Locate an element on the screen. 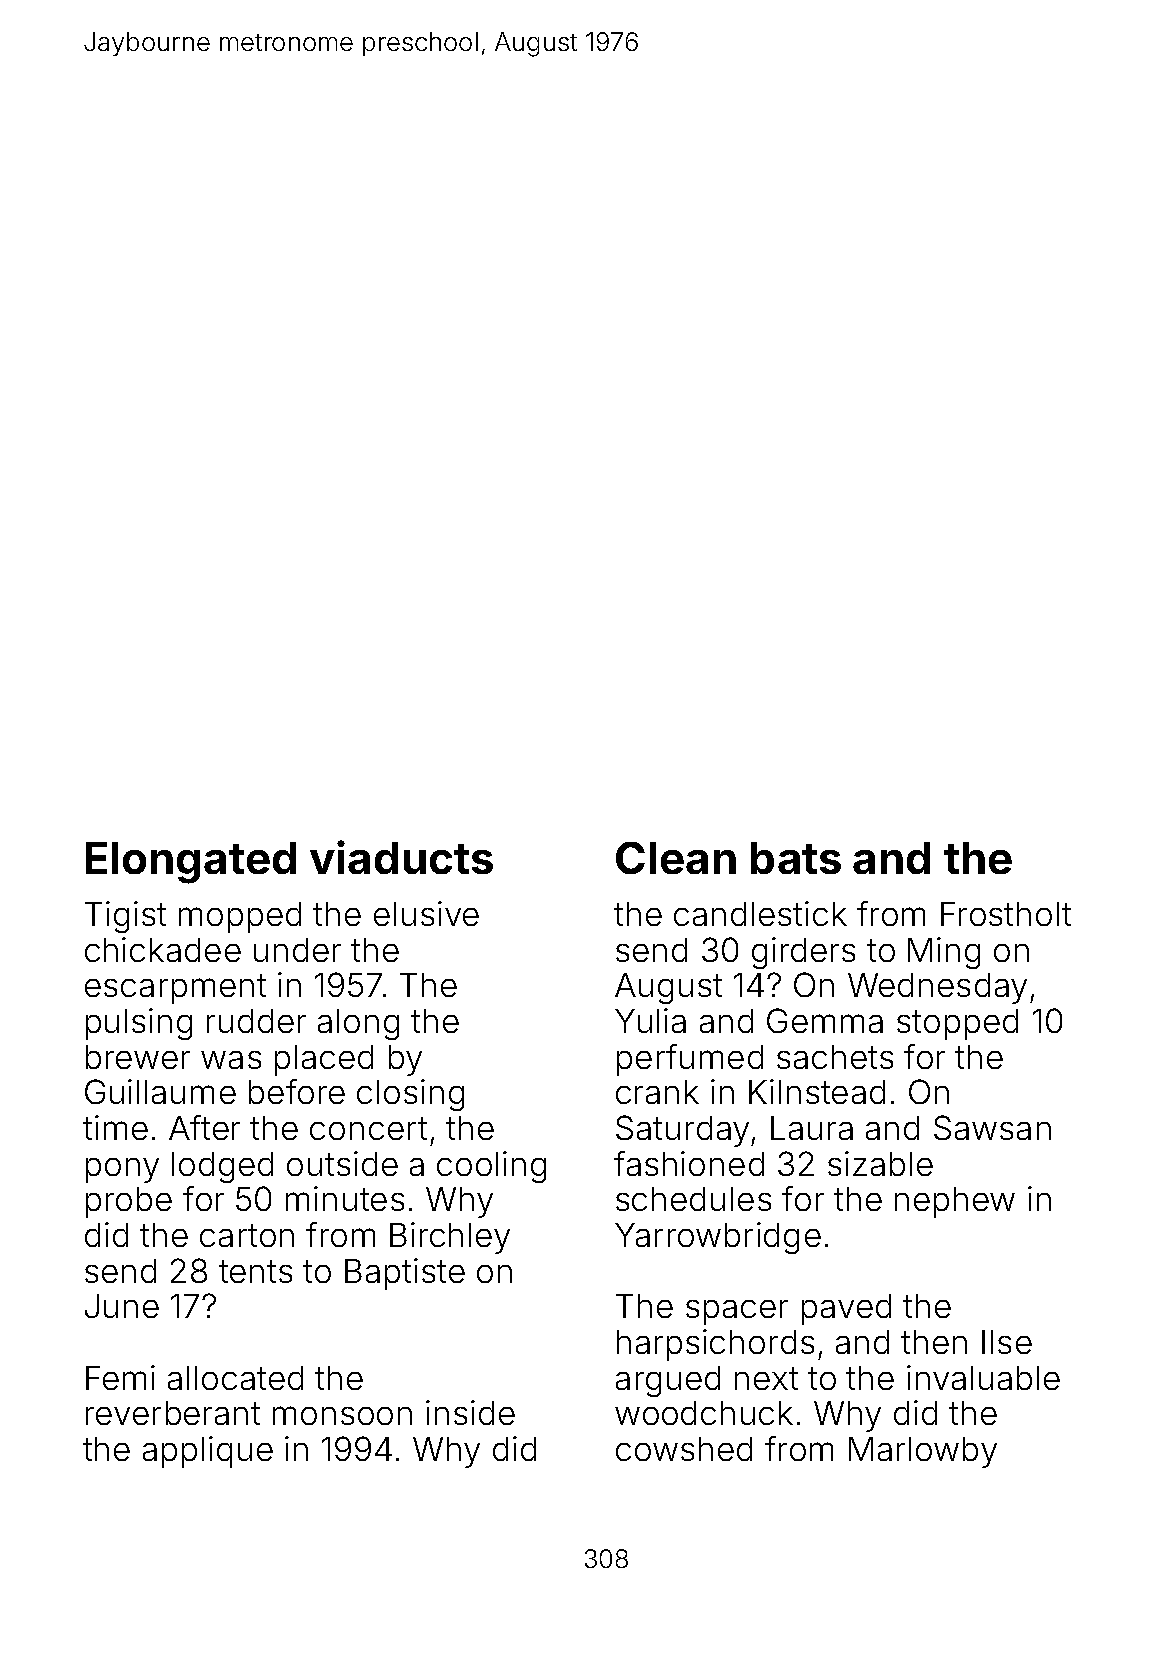 The image size is (1165, 1654). spacer is located at coordinates (737, 1312).
